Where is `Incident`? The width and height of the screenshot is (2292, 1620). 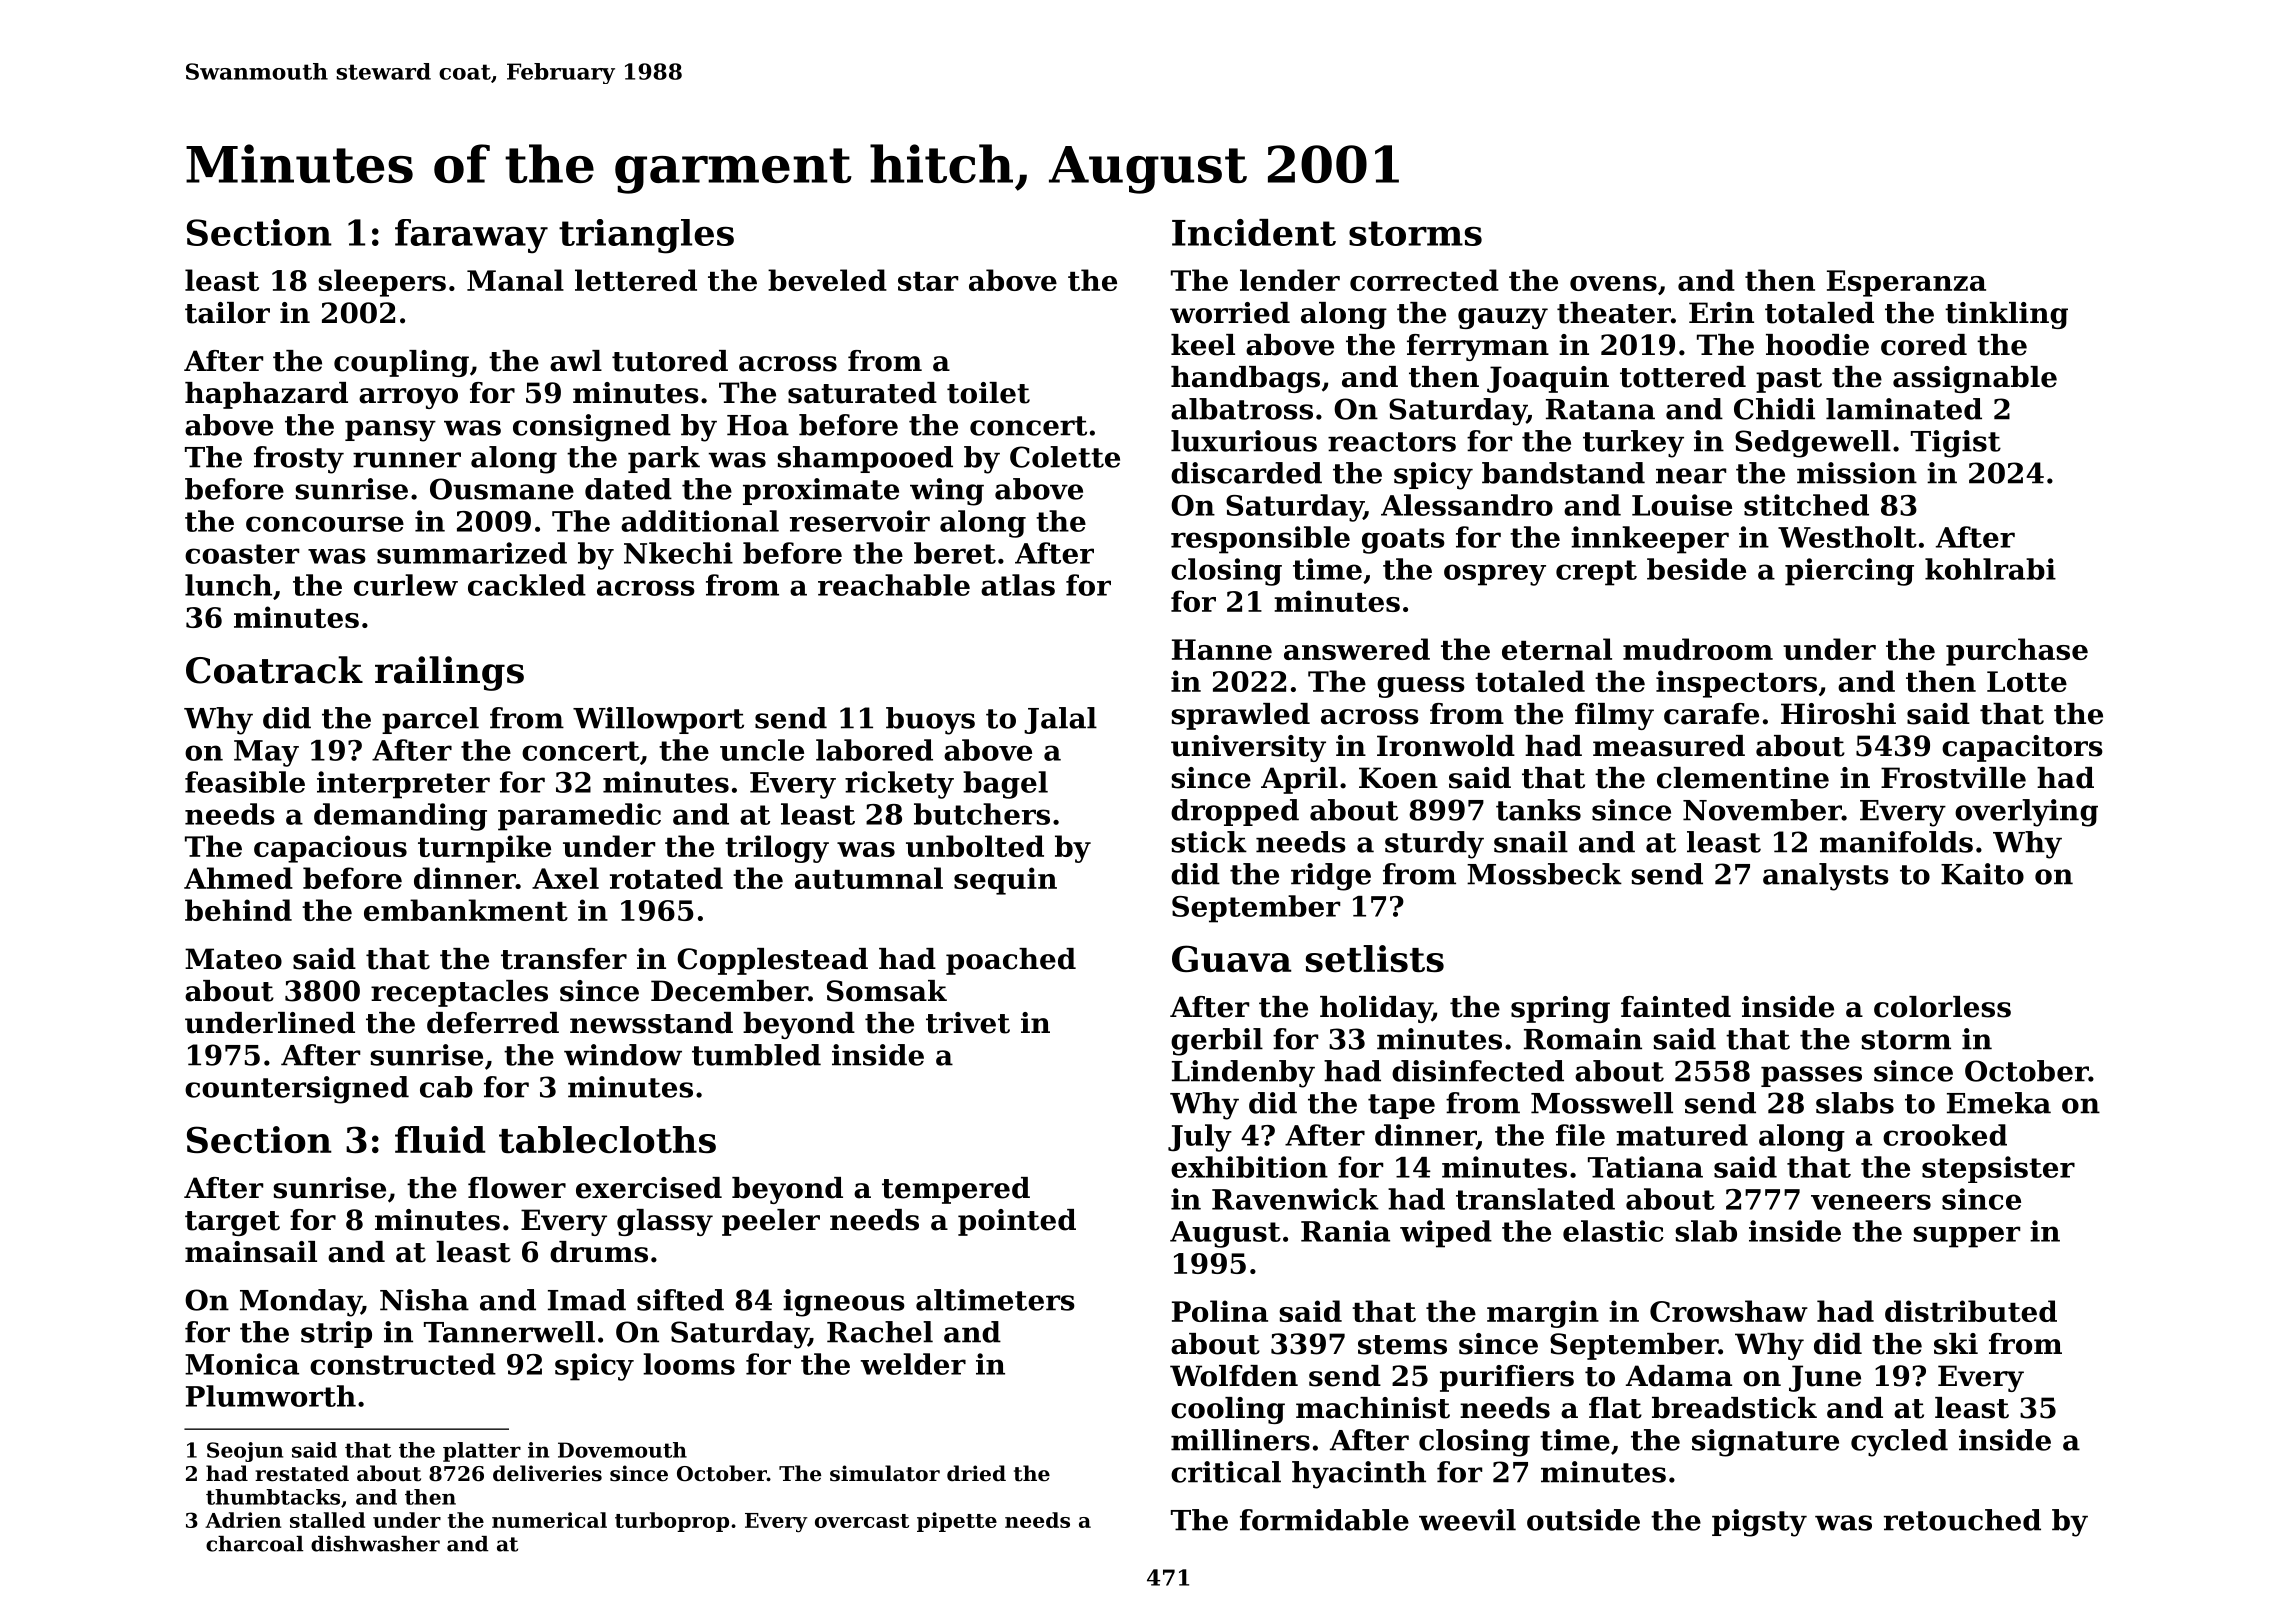 Incident is located at coordinates (1254, 232).
